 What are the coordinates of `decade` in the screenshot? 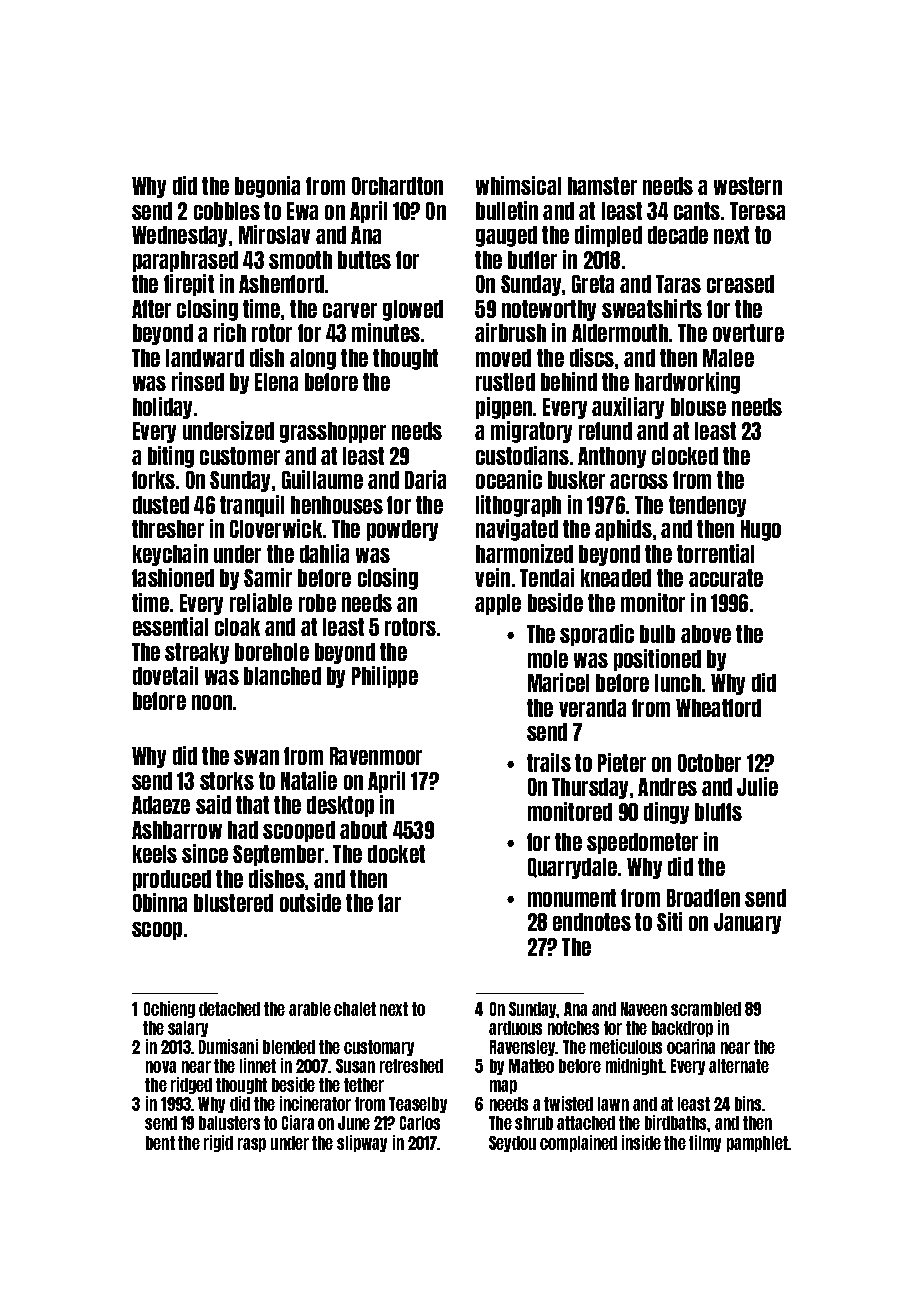 It's located at (678, 235).
